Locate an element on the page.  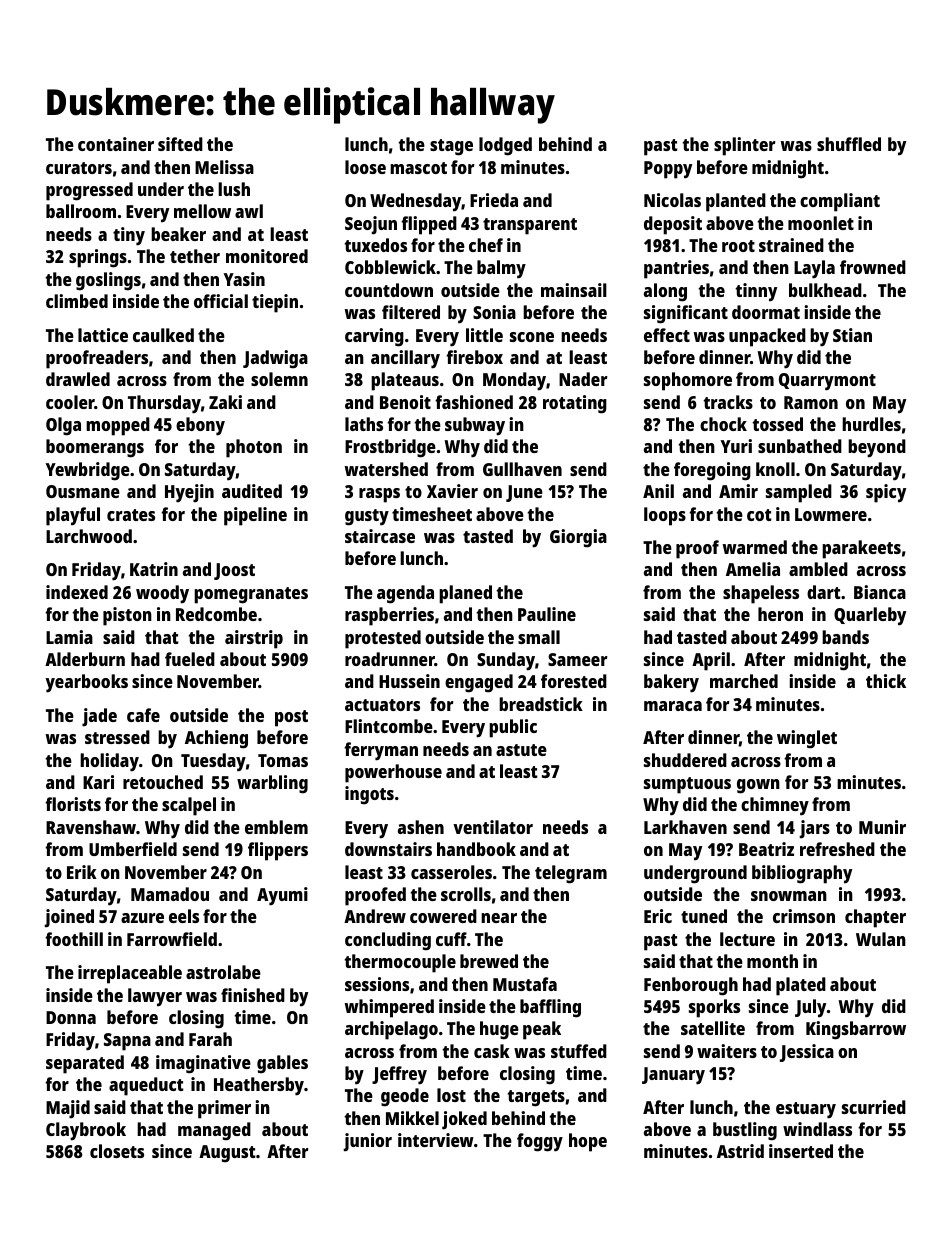
tuned is located at coordinates (704, 916).
